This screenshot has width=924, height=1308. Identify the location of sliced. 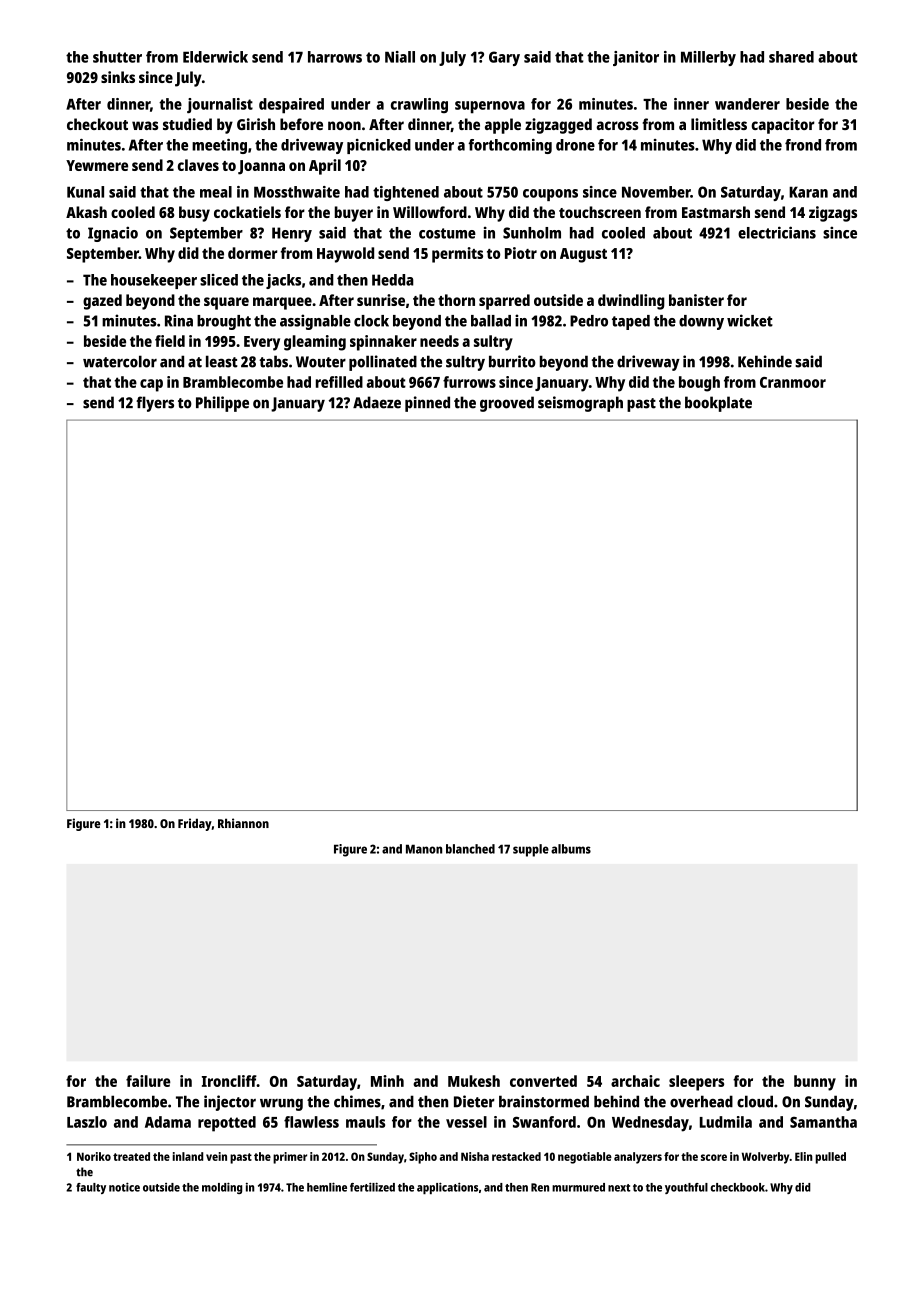
(219, 280).
